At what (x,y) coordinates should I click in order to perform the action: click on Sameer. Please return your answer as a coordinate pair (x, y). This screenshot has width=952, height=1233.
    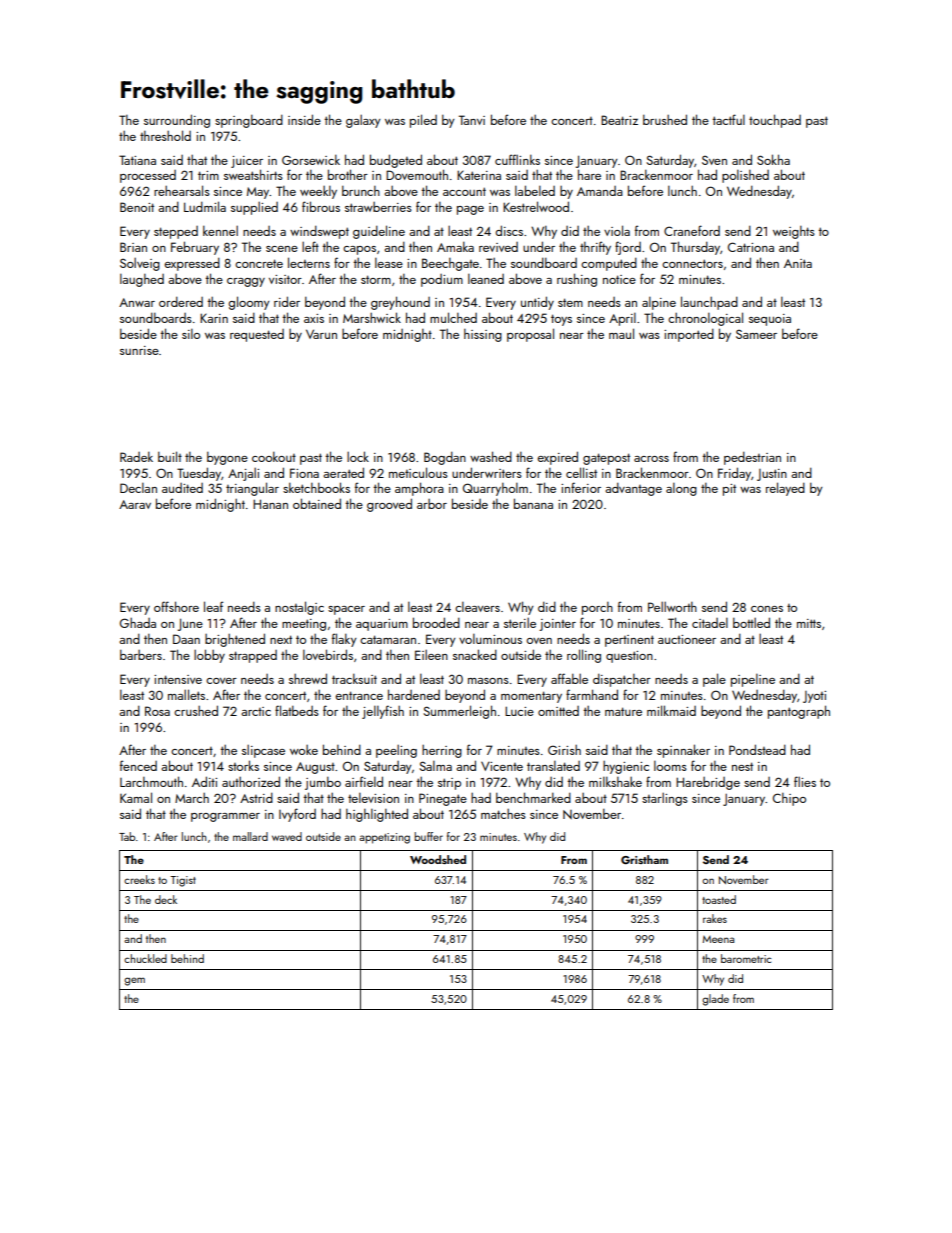
    Looking at the image, I should click on (756, 334).
